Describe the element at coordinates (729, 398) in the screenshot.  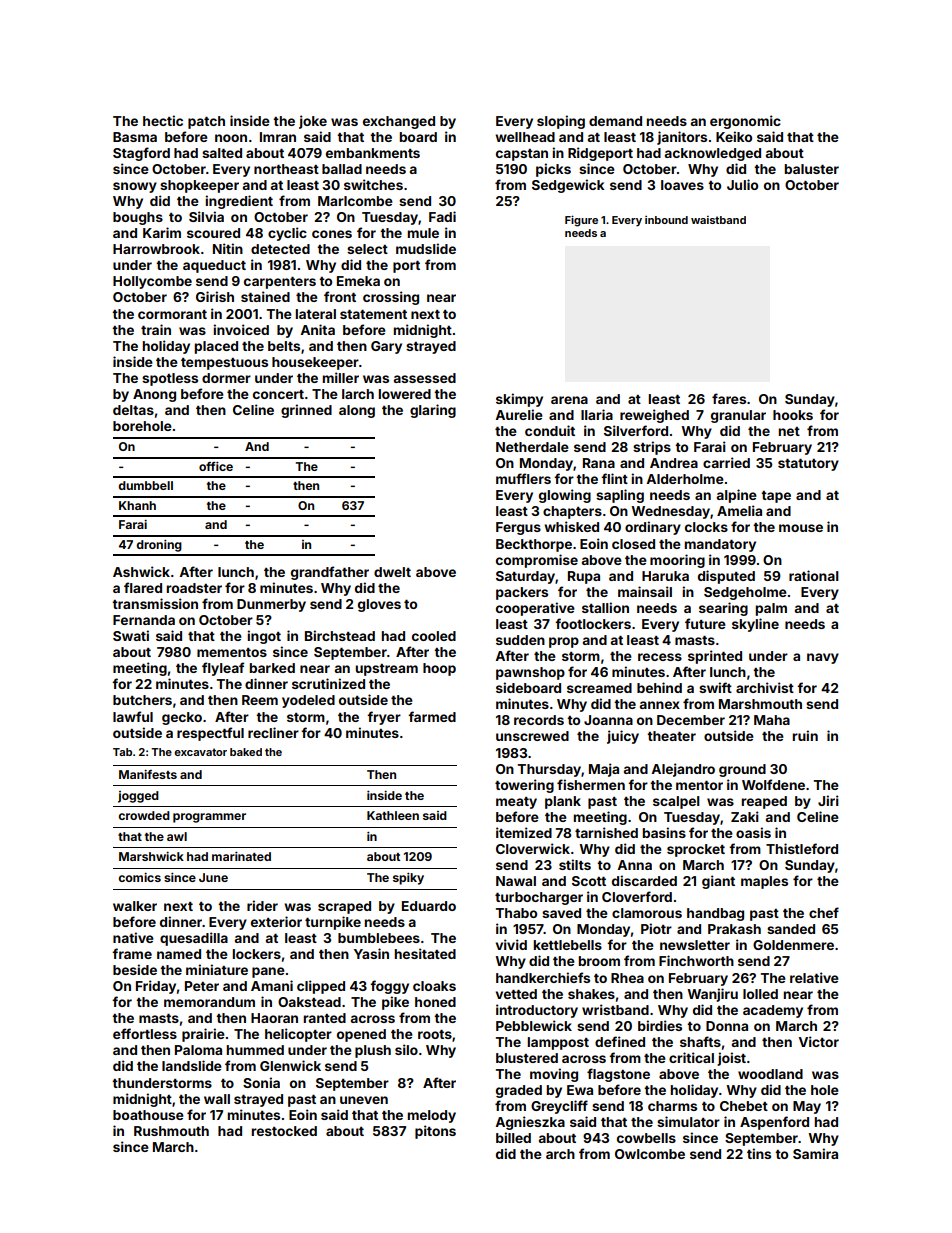
I see `fares` at that location.
